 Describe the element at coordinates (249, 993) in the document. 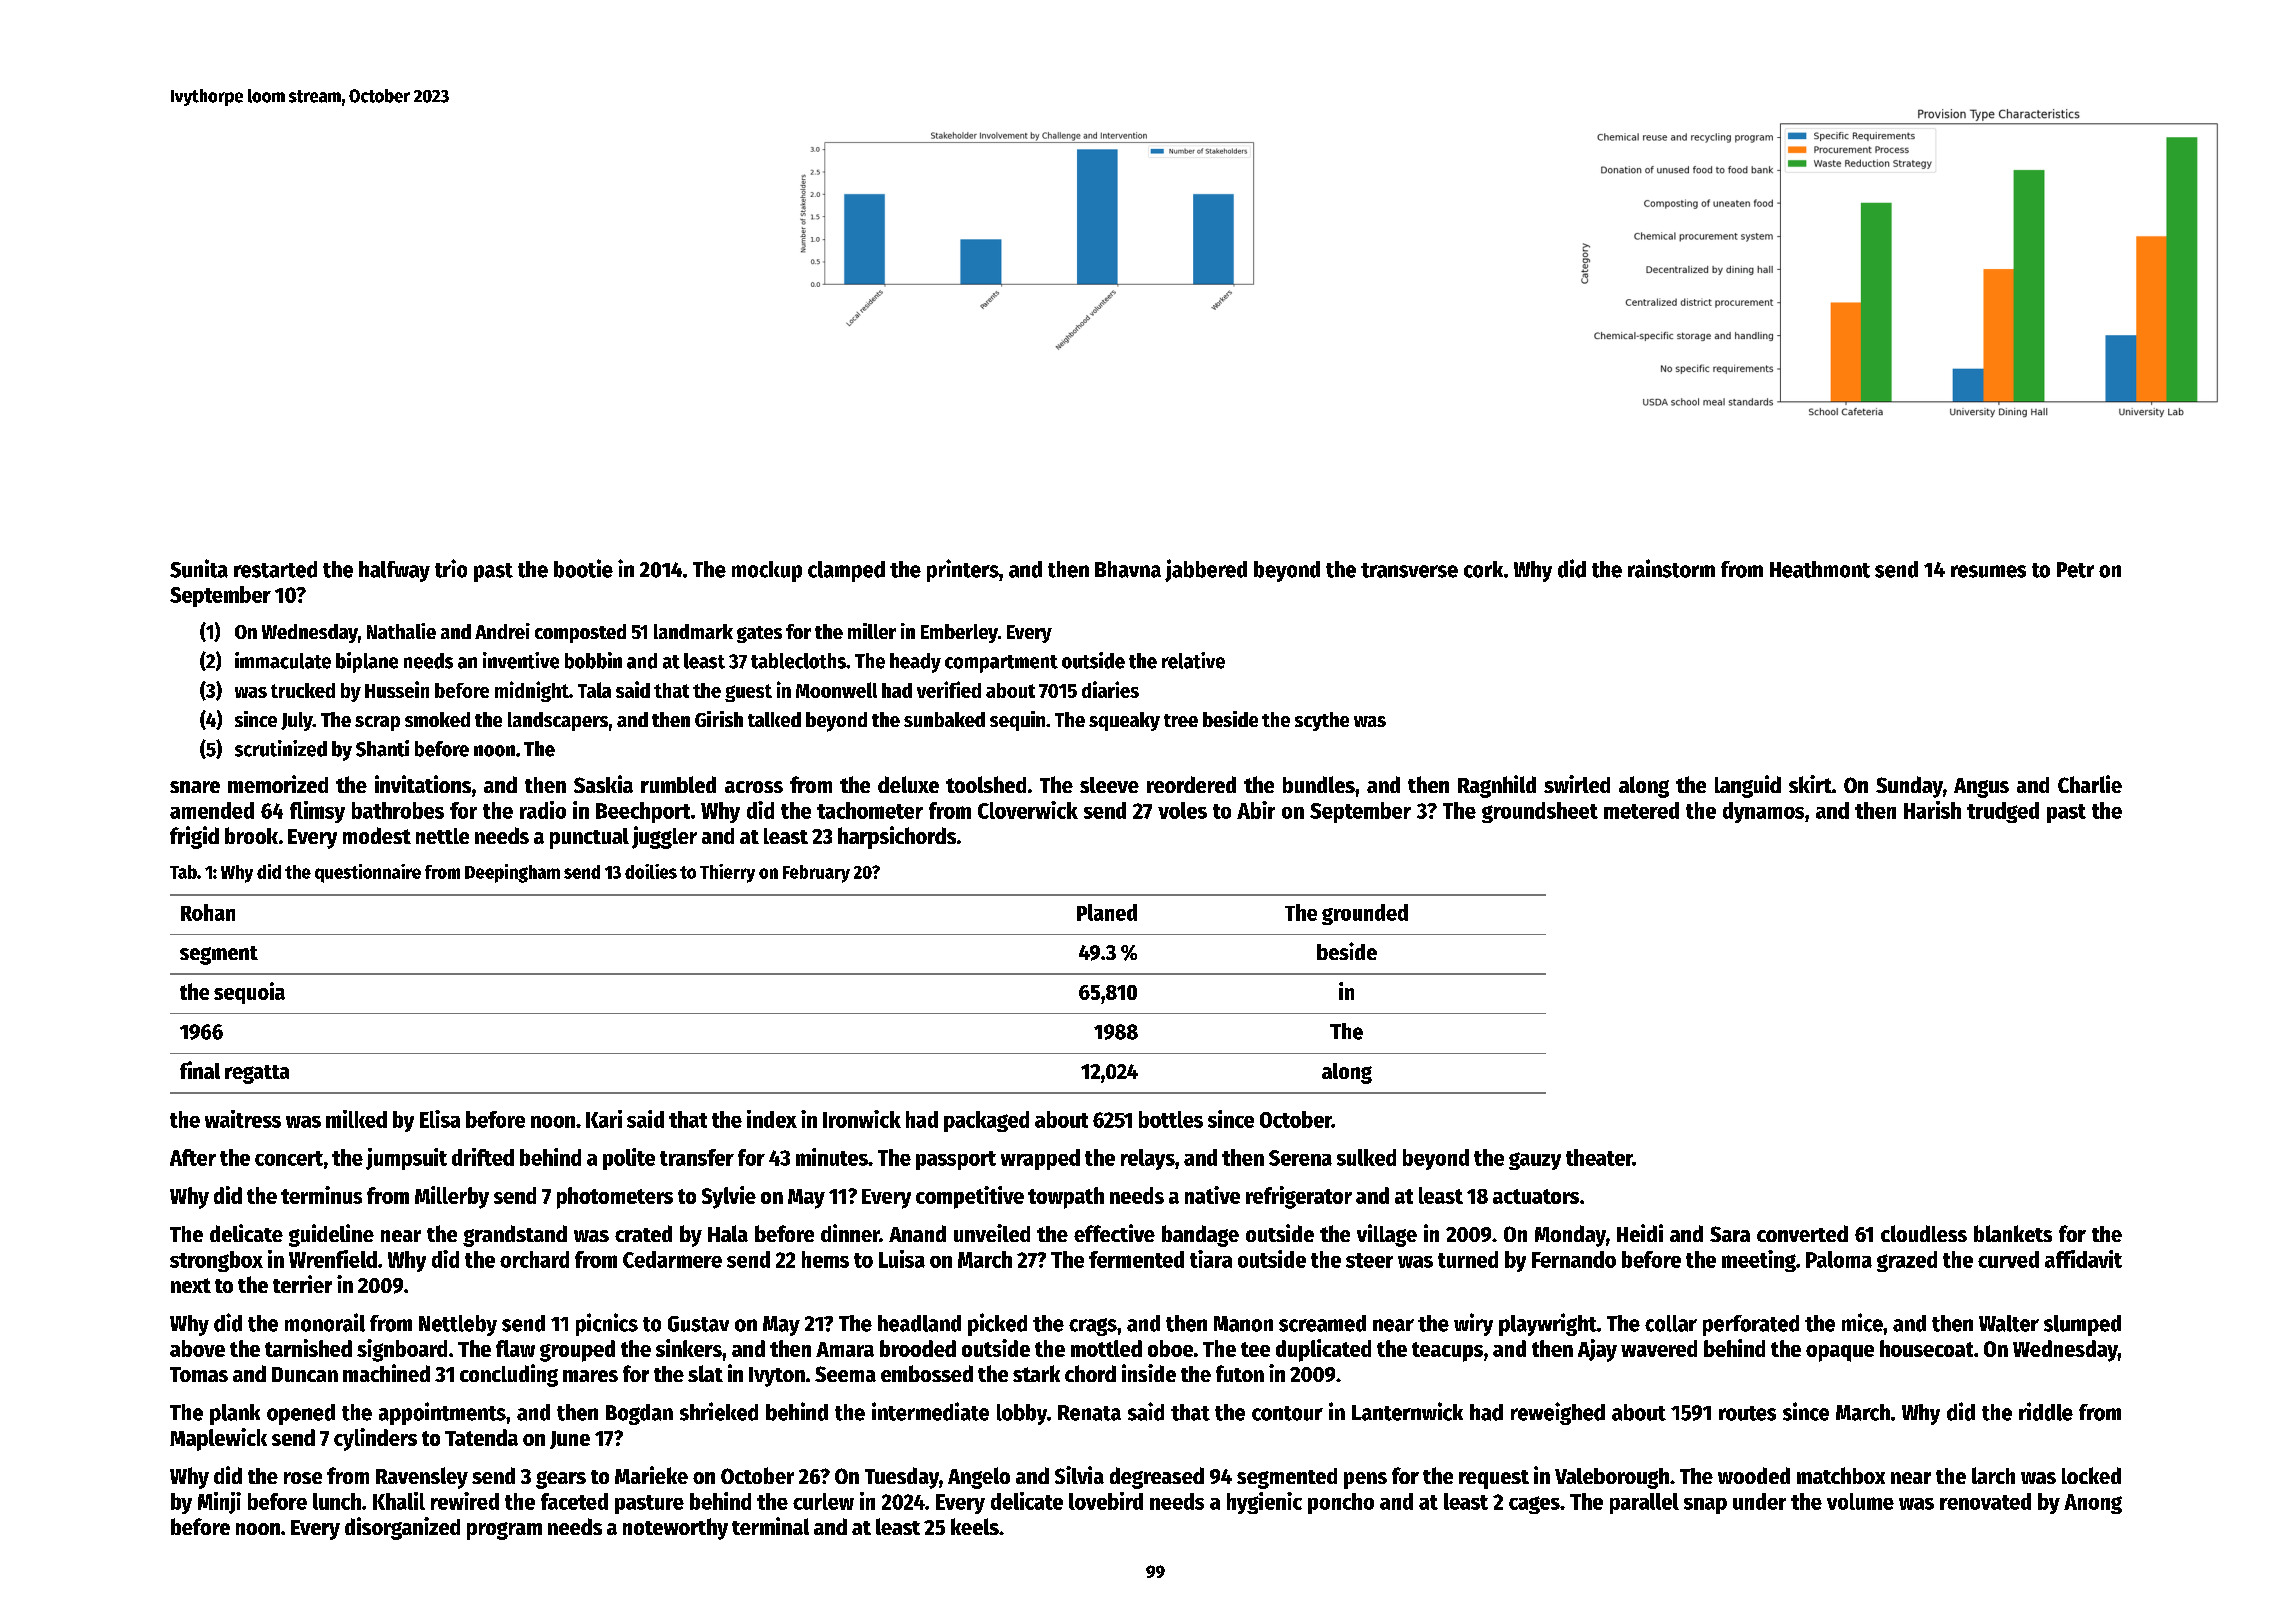

I see `sequoia` at that location.
